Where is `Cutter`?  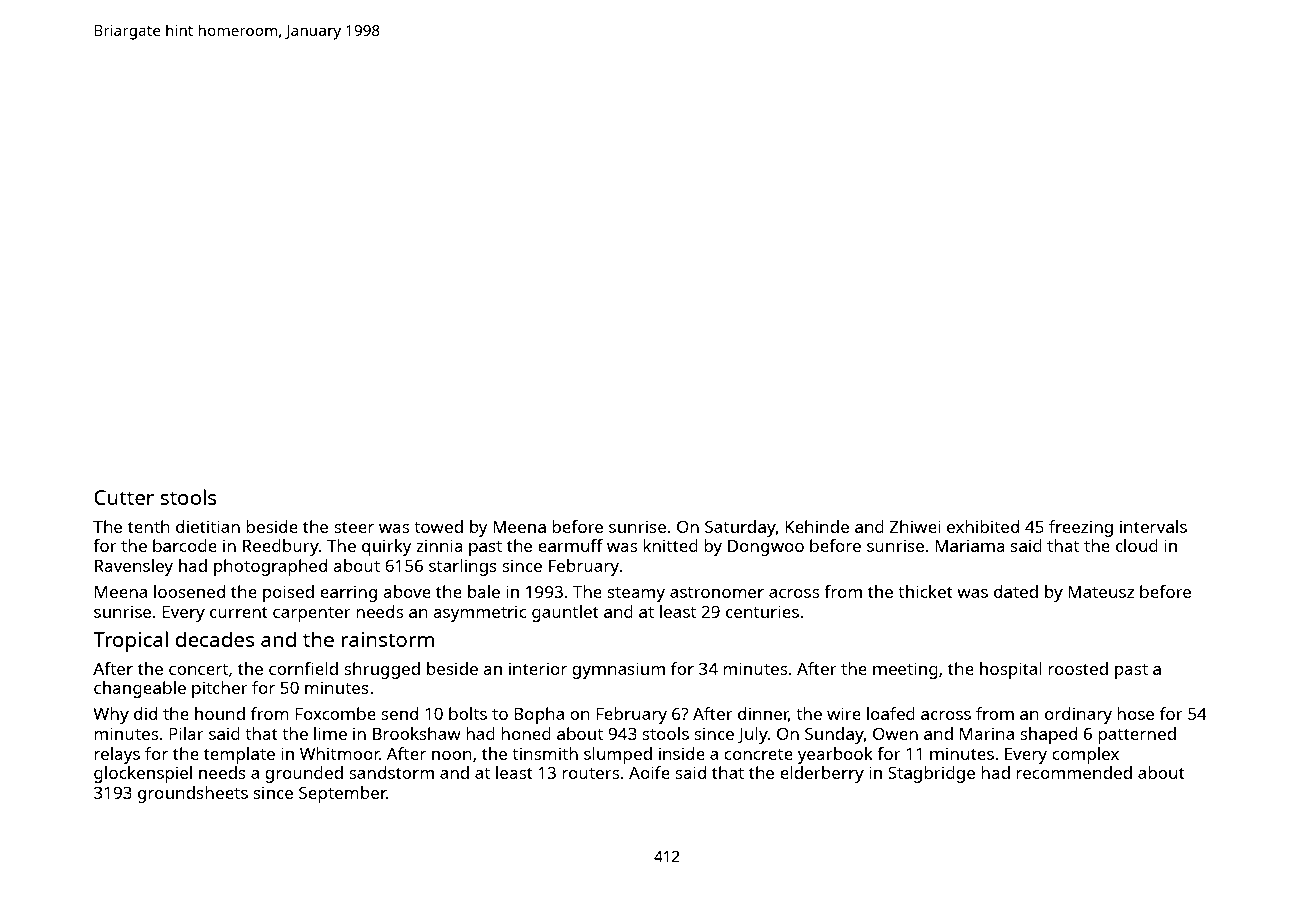 Cutter is located at coordinates (124, 497).
